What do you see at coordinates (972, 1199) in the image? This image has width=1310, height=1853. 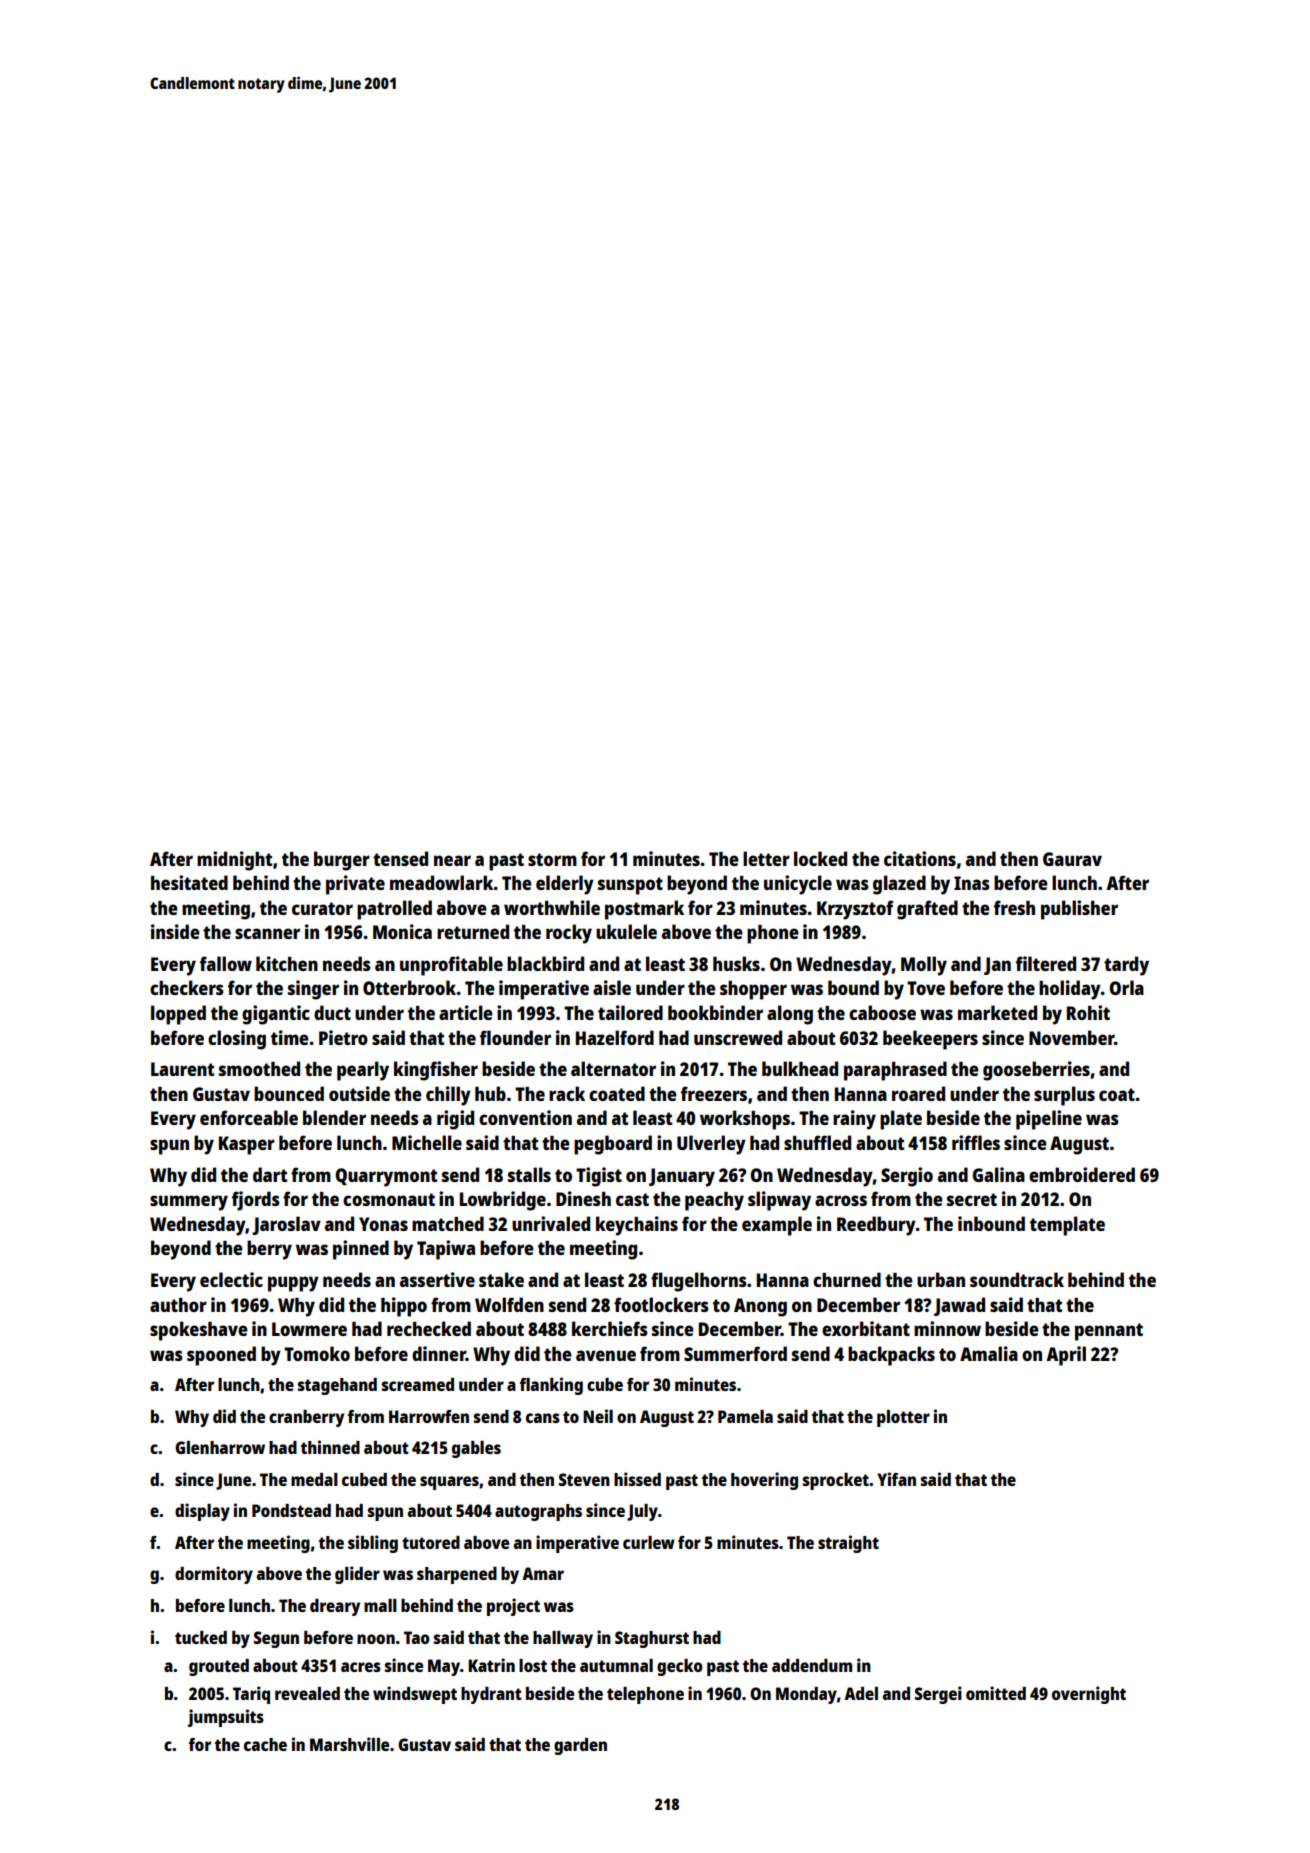 I see `secret` at bounding box center [972, 1199].
